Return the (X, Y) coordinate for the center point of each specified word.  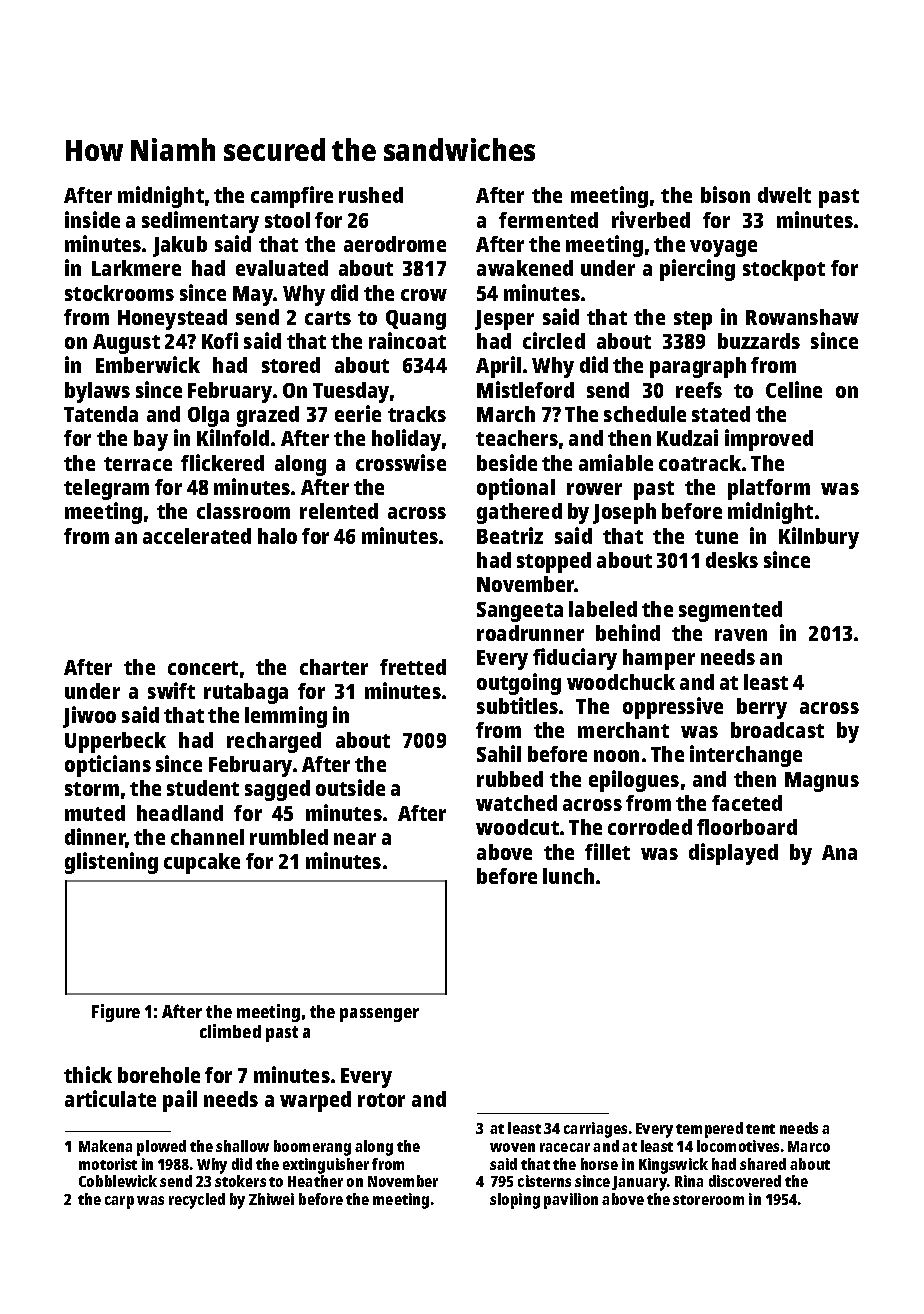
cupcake (202, 863)
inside (92, 219)
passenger (379, 1015)
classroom (243, 511)
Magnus (822, 782)
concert (203, 668)
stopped (554, 562)
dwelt (784, 195)
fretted (413, 667)
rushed (371, 195)
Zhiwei (271, 1199)
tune (716, 537)
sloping (515, 1201)
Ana (839, 852)
